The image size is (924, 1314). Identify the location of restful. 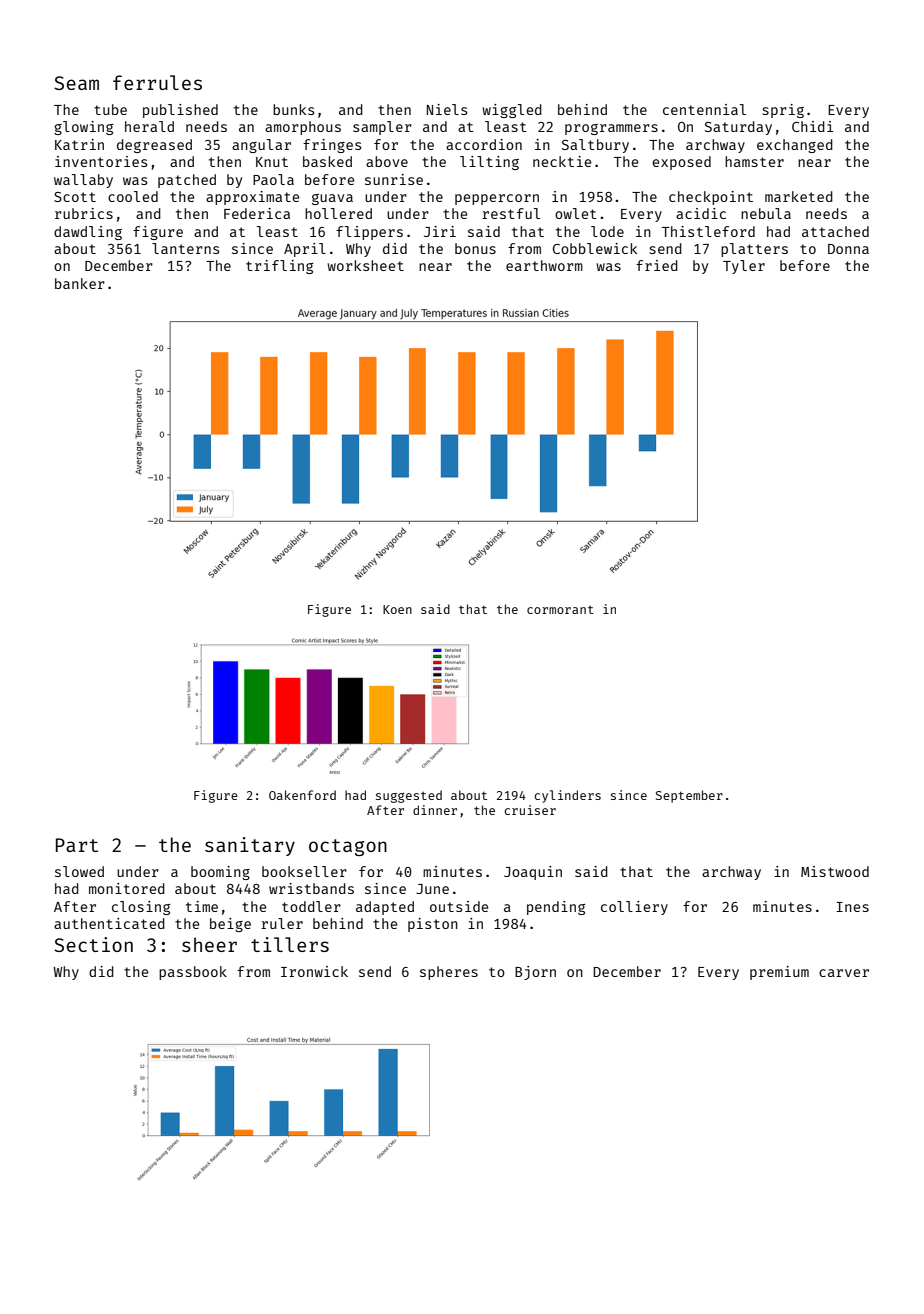
(511, 213).
